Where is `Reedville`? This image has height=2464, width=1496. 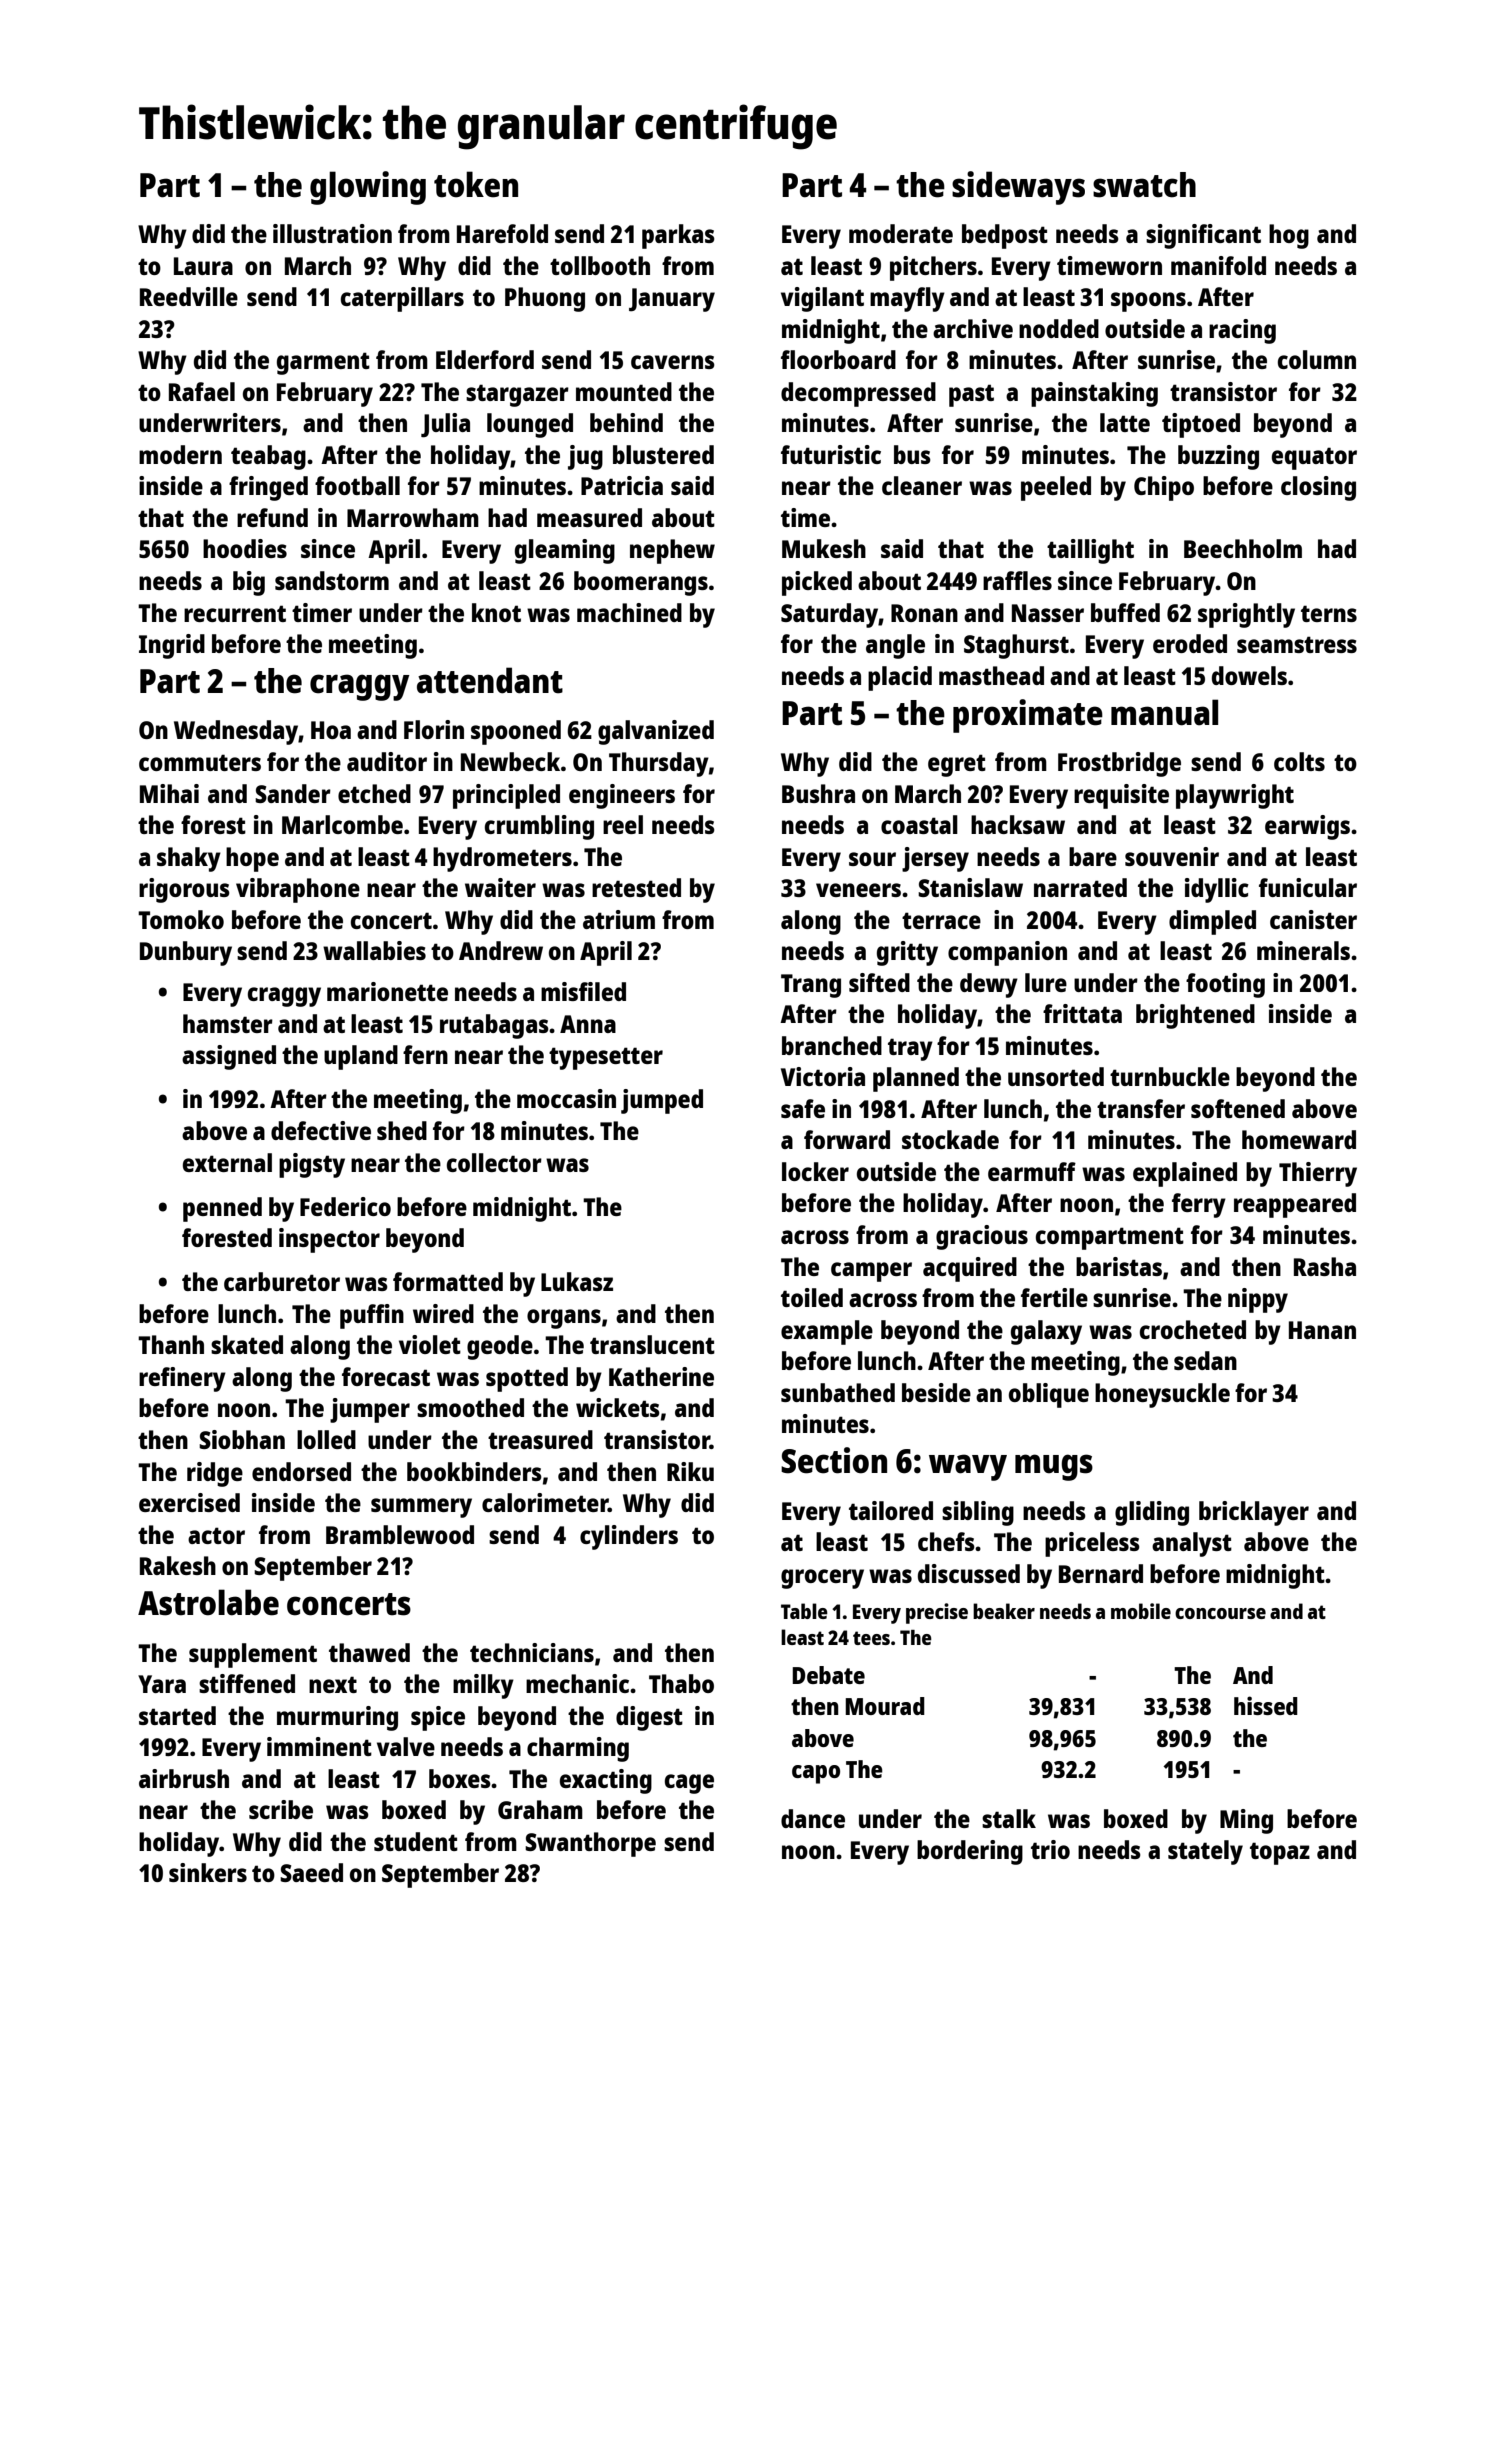 Reedville is located at coordinates (189, 296).
